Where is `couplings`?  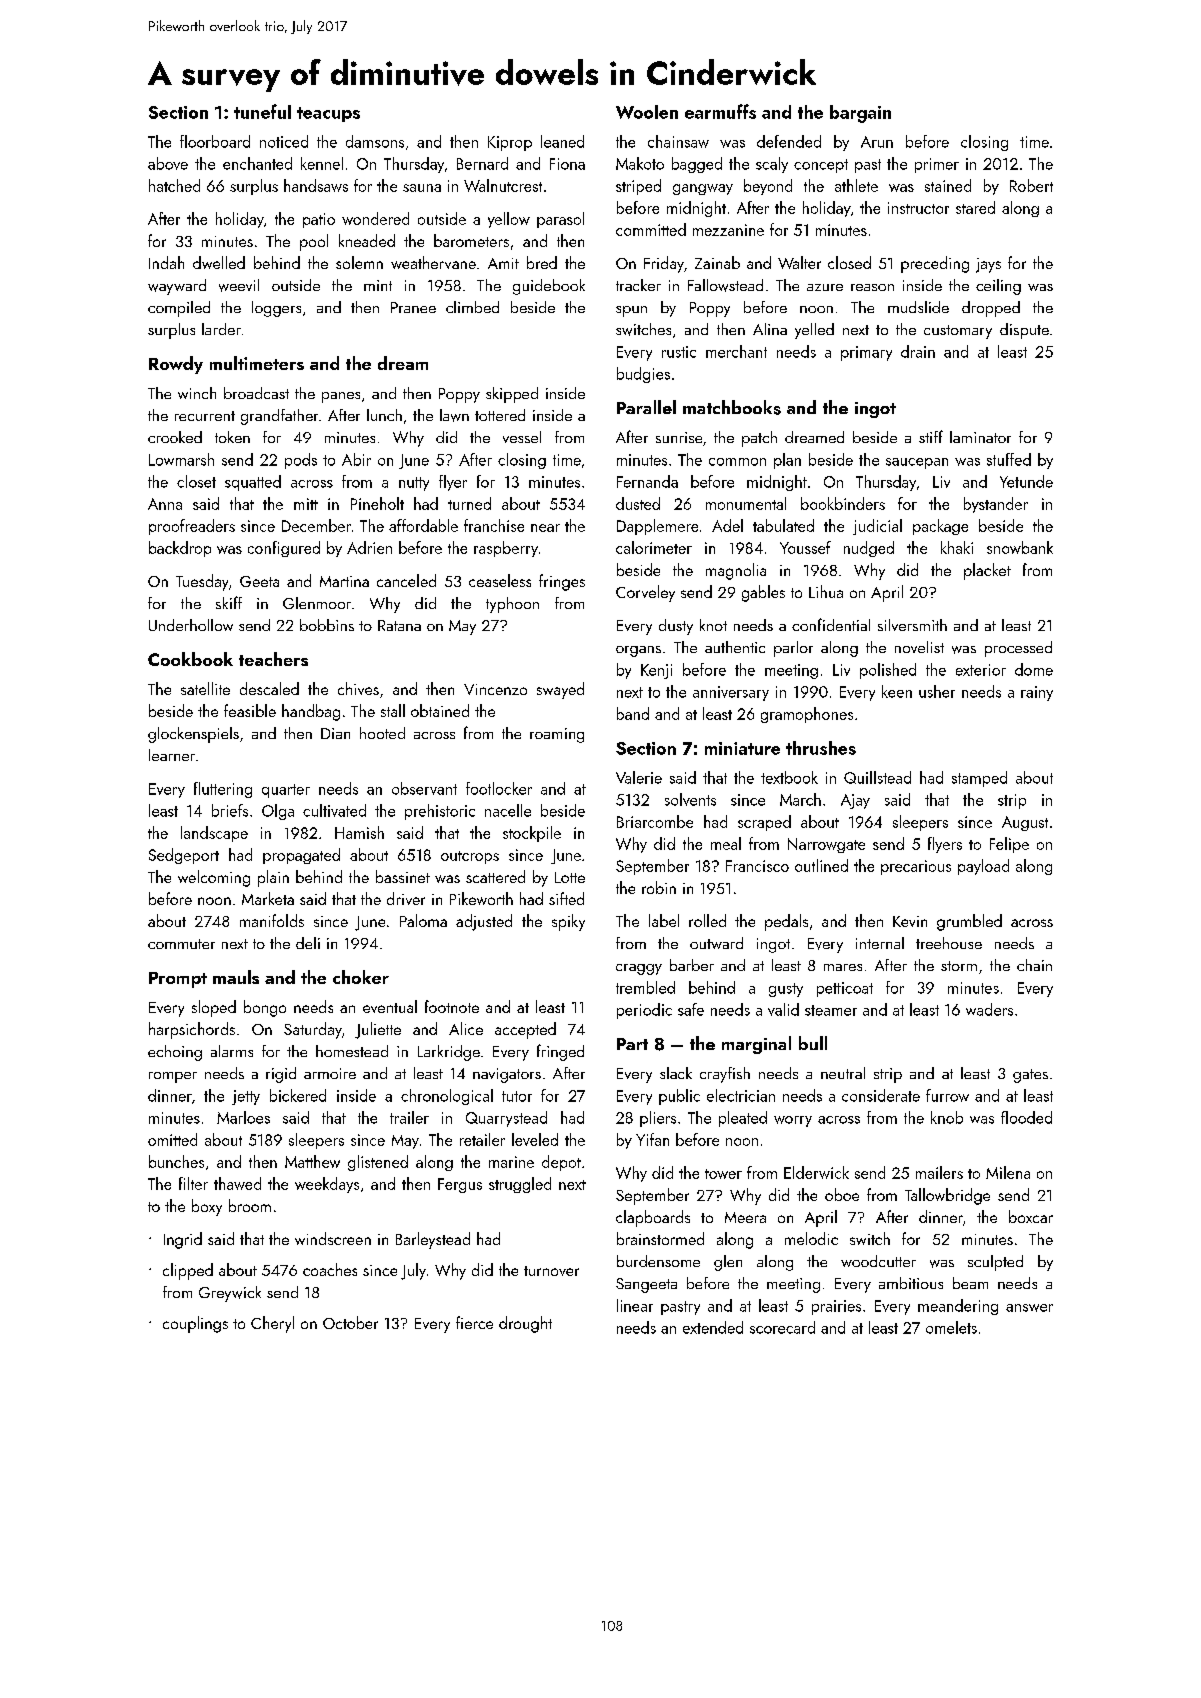 couplings is located at coordinates (195, 1324).
